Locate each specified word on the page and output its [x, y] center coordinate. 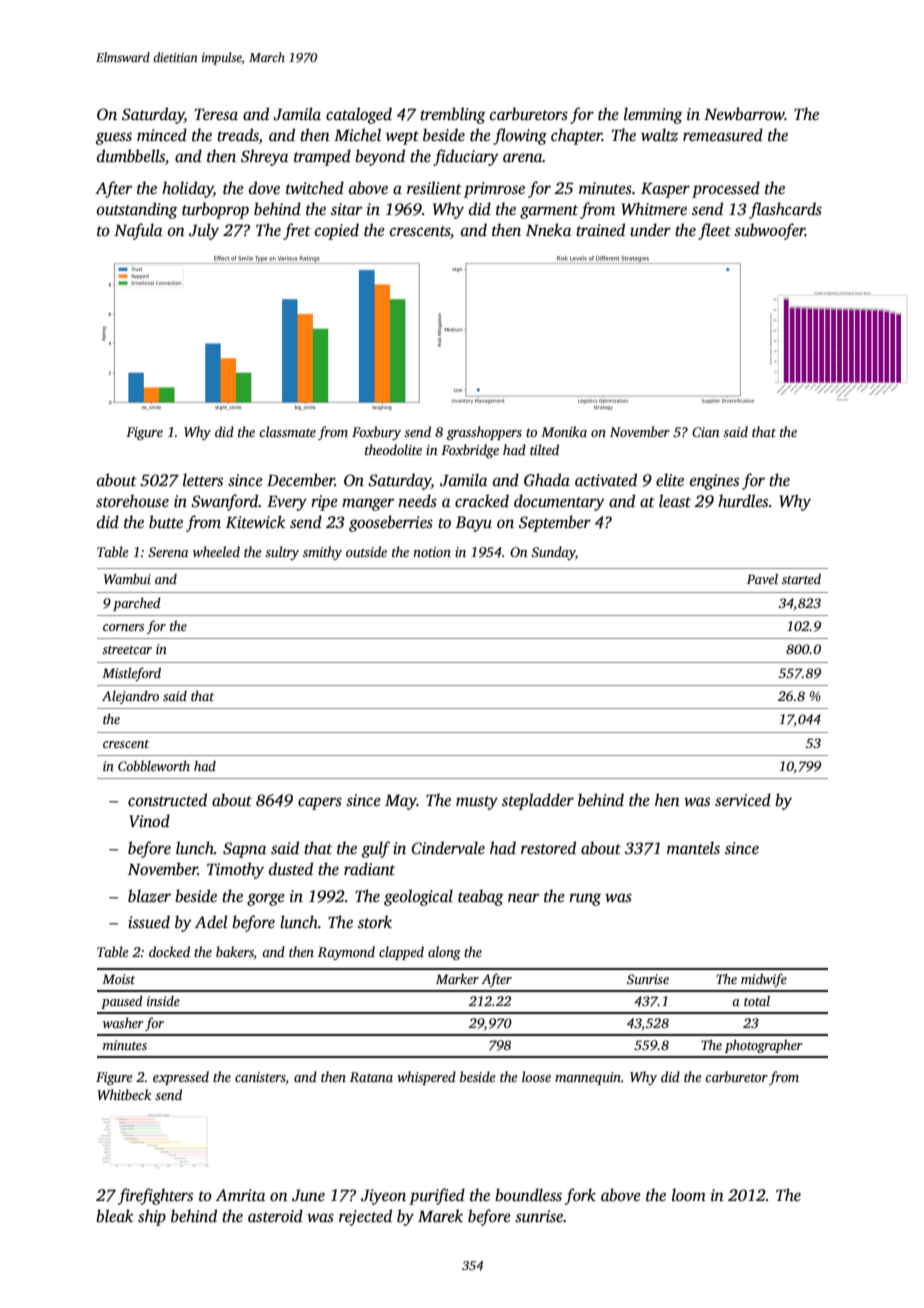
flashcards [785, 210]
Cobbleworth [154, 766]
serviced [743, 800]
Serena [168, 552]
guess [113, 138]
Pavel [762, 579]
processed [726, 189]
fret [297, 231]
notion [432, 552]
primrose [494, 190]
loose [536, 1076]
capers [320, 803]
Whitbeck [124, 1094]
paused [122, 1002]
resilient [434, 188]
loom [689, 1195]
